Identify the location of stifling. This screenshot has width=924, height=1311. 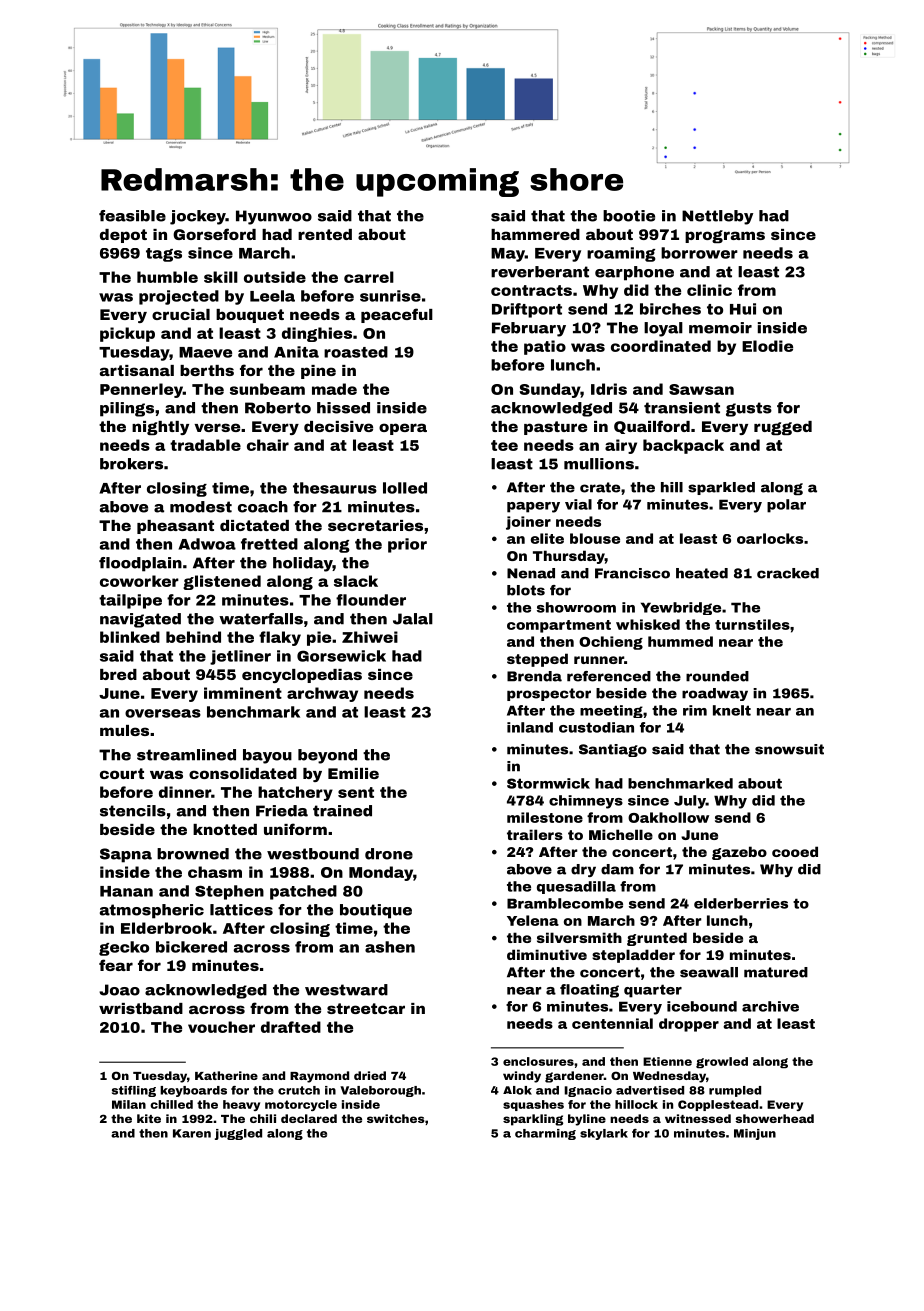
(134, 1091).
